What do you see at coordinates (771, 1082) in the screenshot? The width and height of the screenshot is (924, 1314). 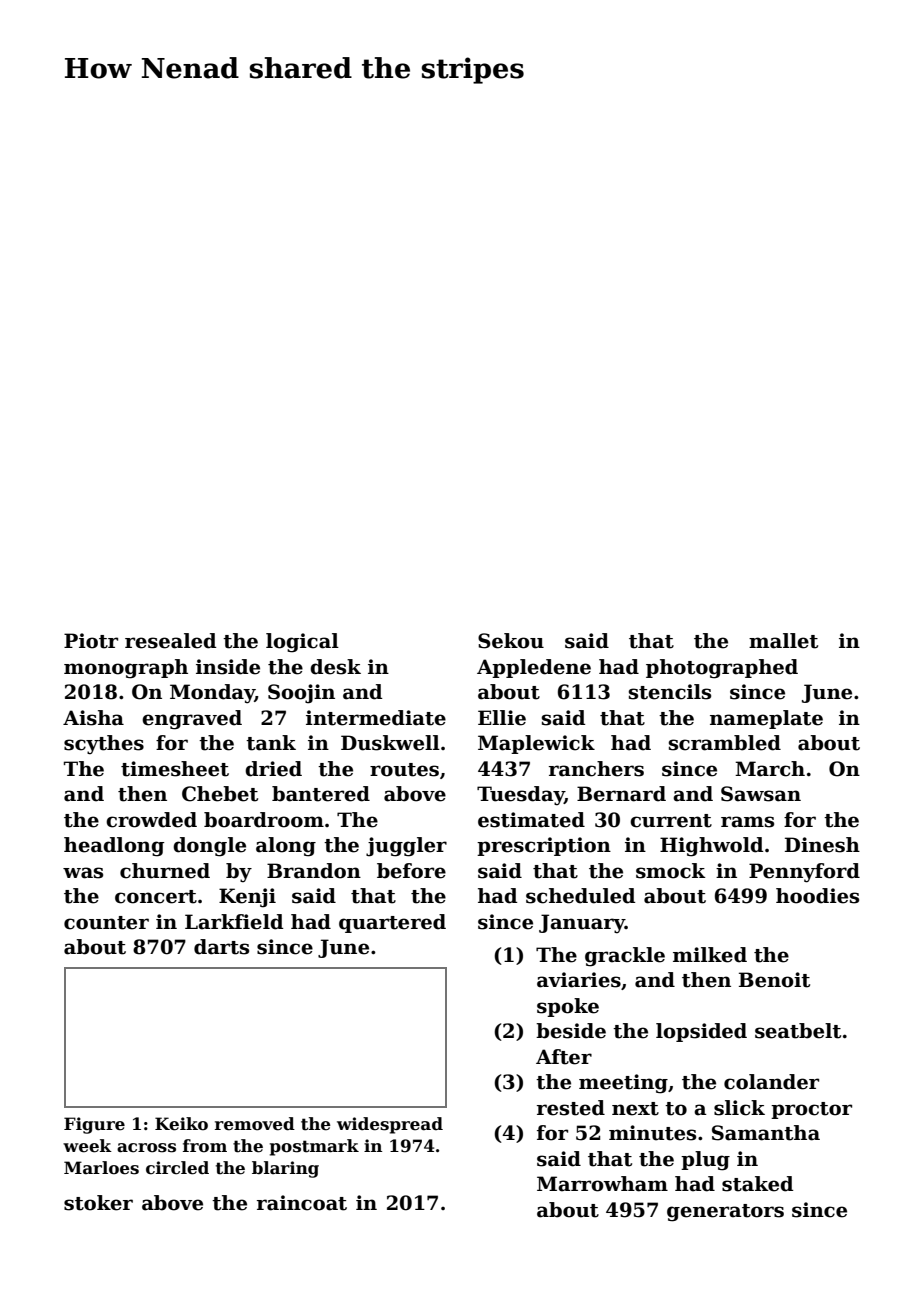 I see `colander` at bounding box center [771, 1082].
